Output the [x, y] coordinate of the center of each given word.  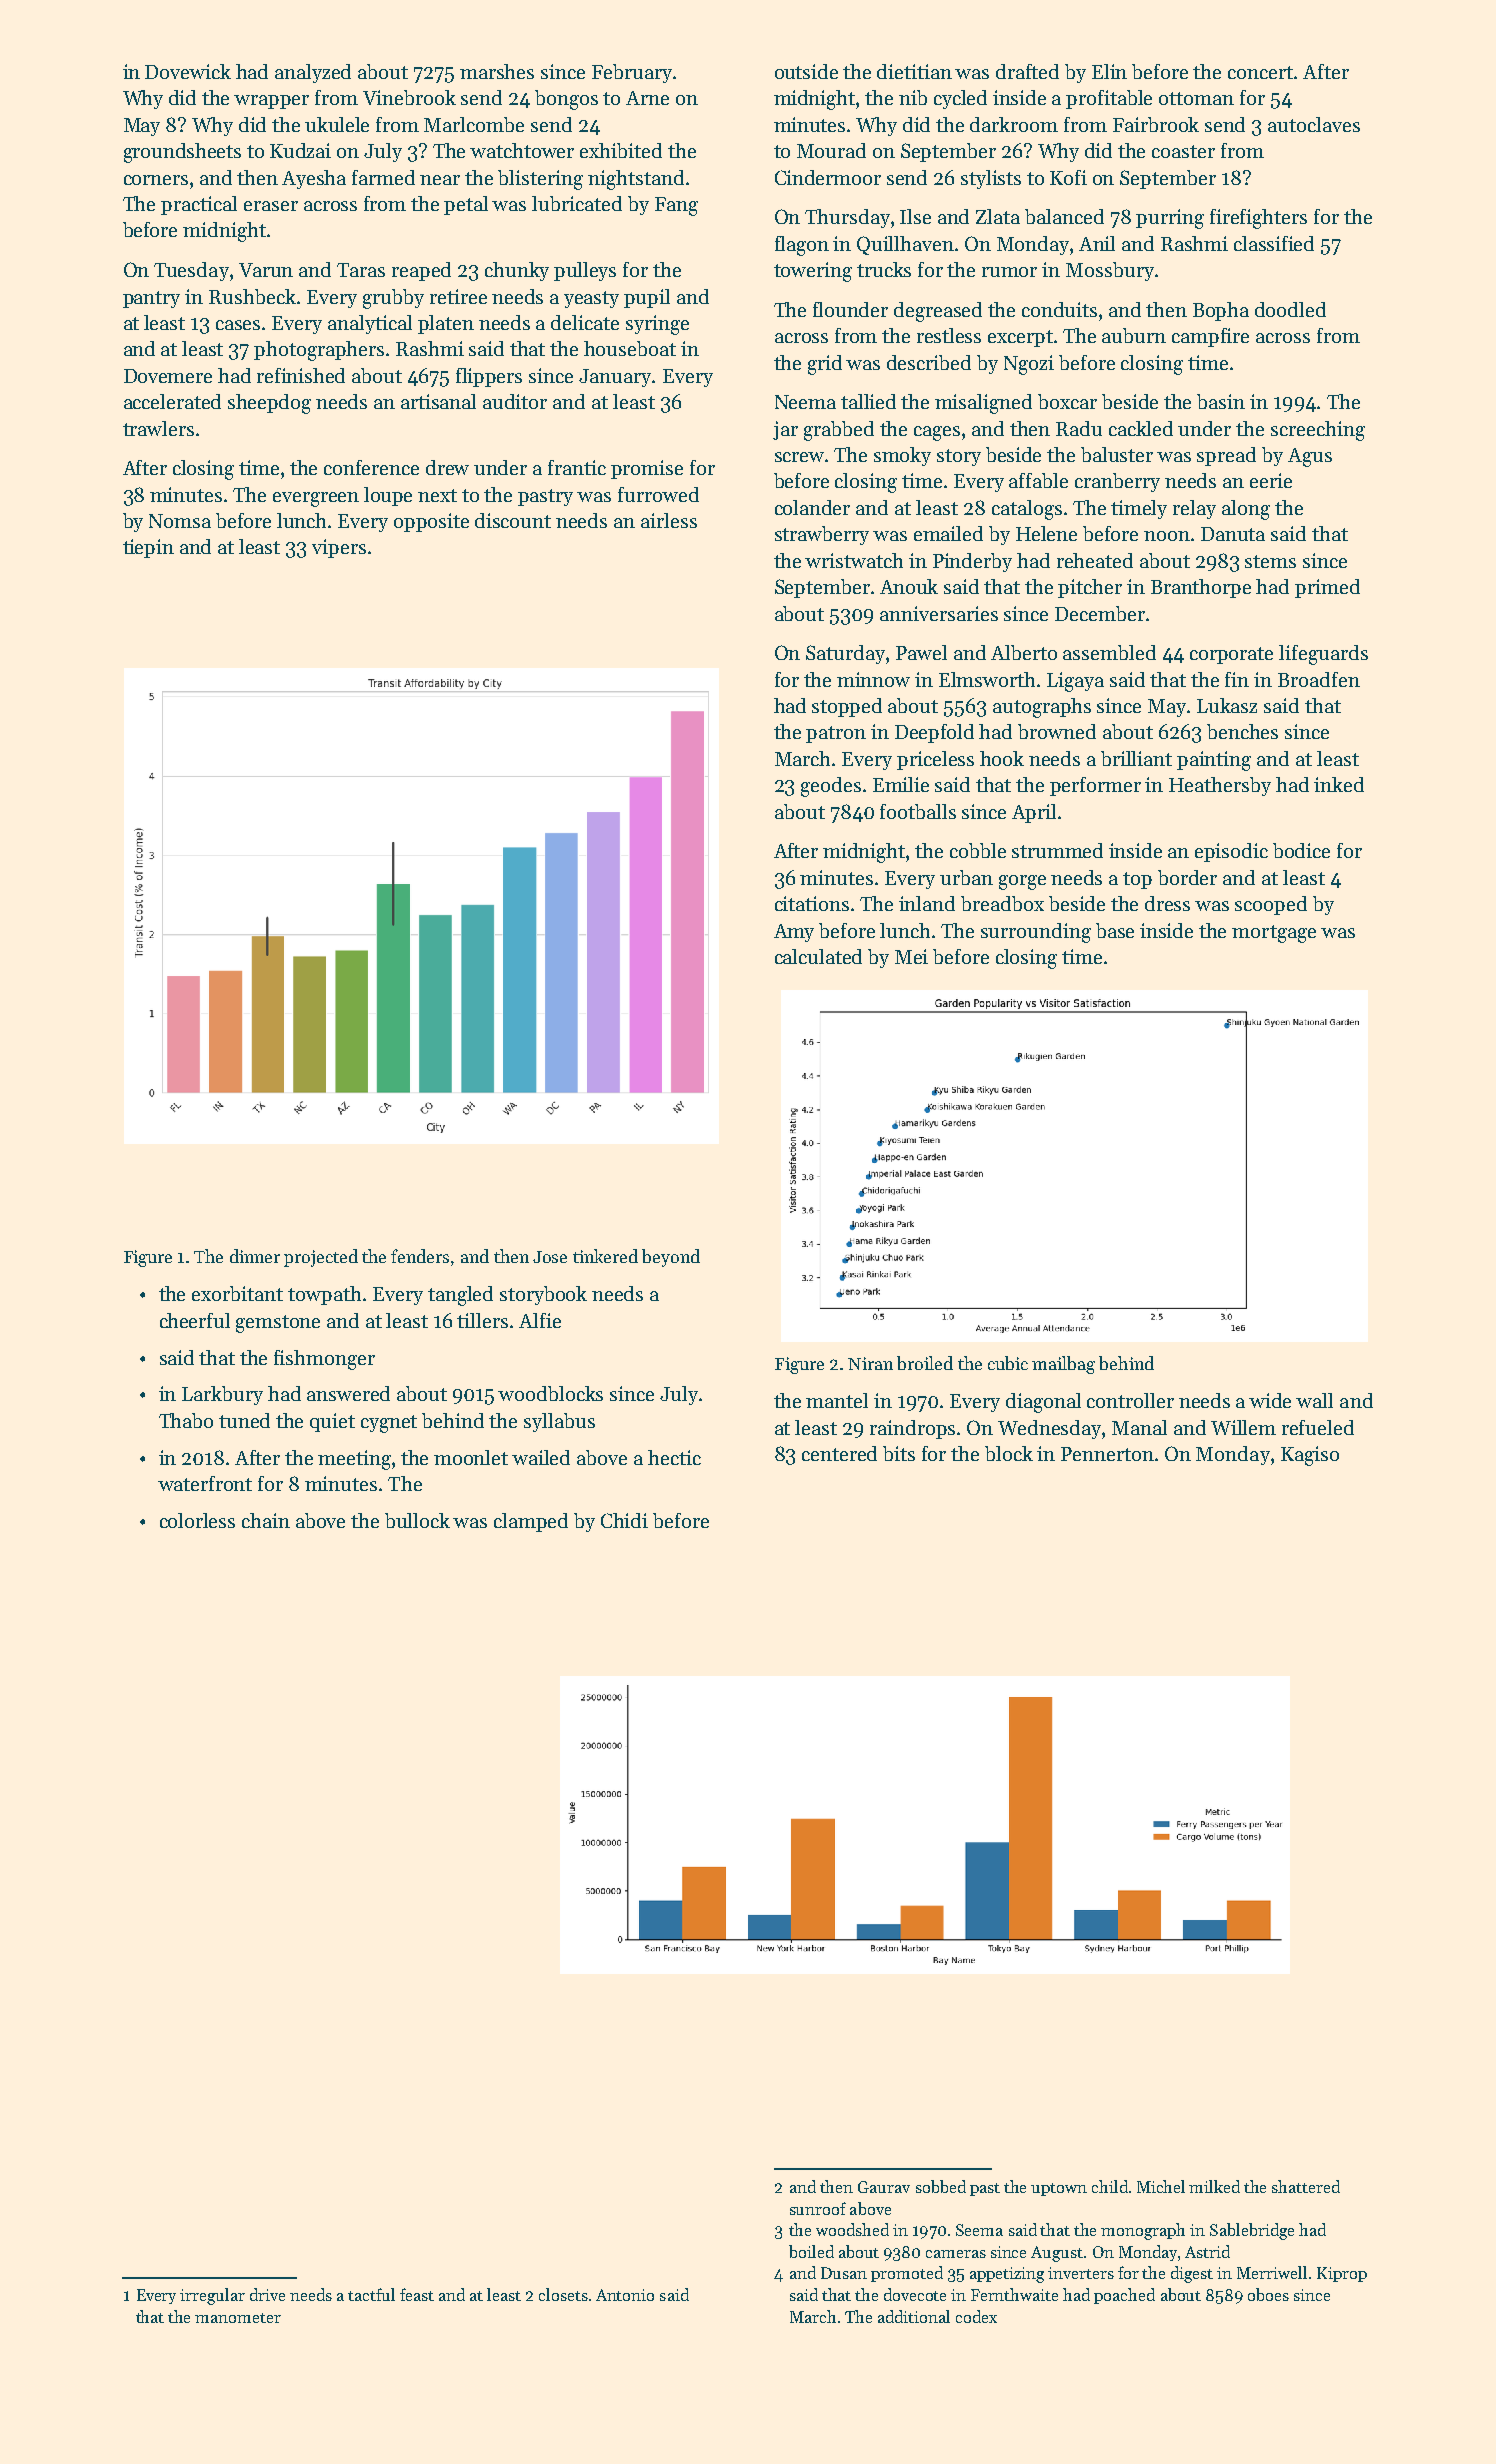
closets [563, 2294]
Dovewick [188, 71]
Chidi [624, 1520]
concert [1260, 72]
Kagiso [1310, 1456]
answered [348, 1393]
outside [806, 71]
